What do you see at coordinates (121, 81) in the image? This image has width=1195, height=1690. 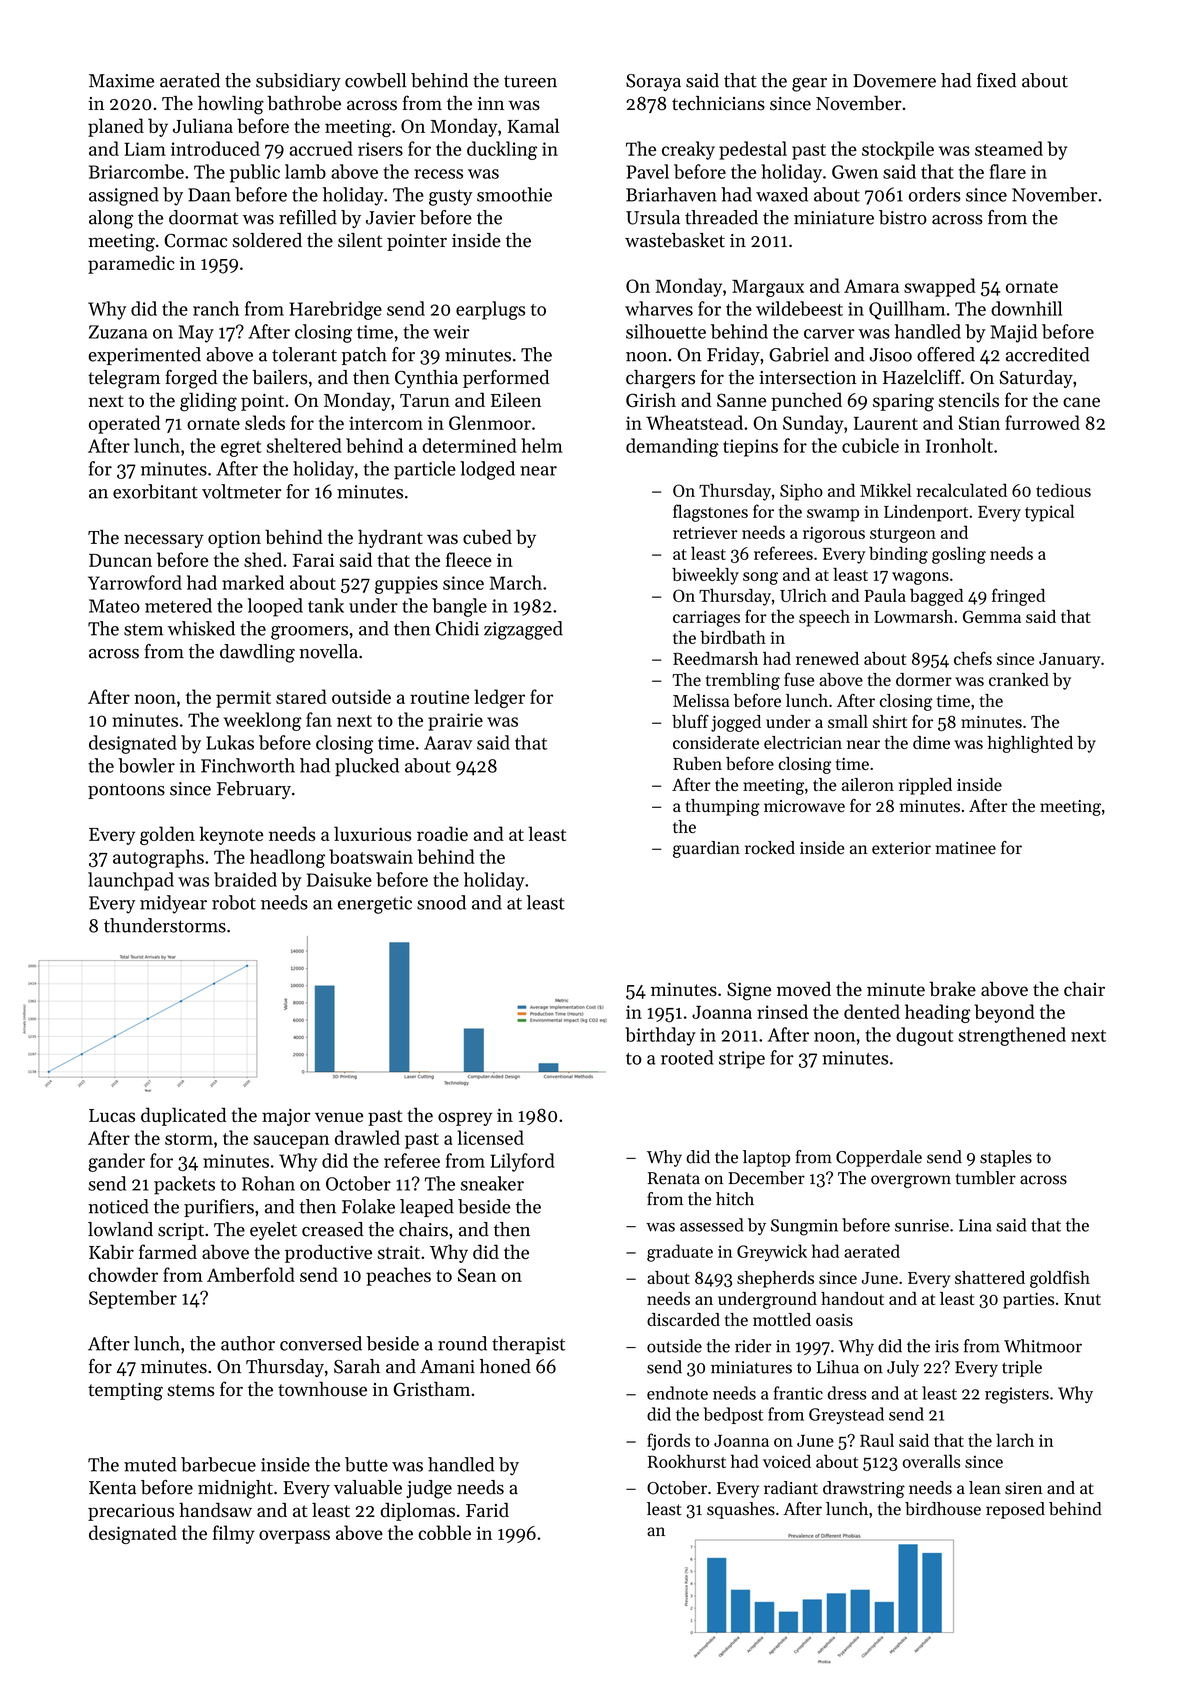 I see `Maxime` at bounding box center [121, 81].
